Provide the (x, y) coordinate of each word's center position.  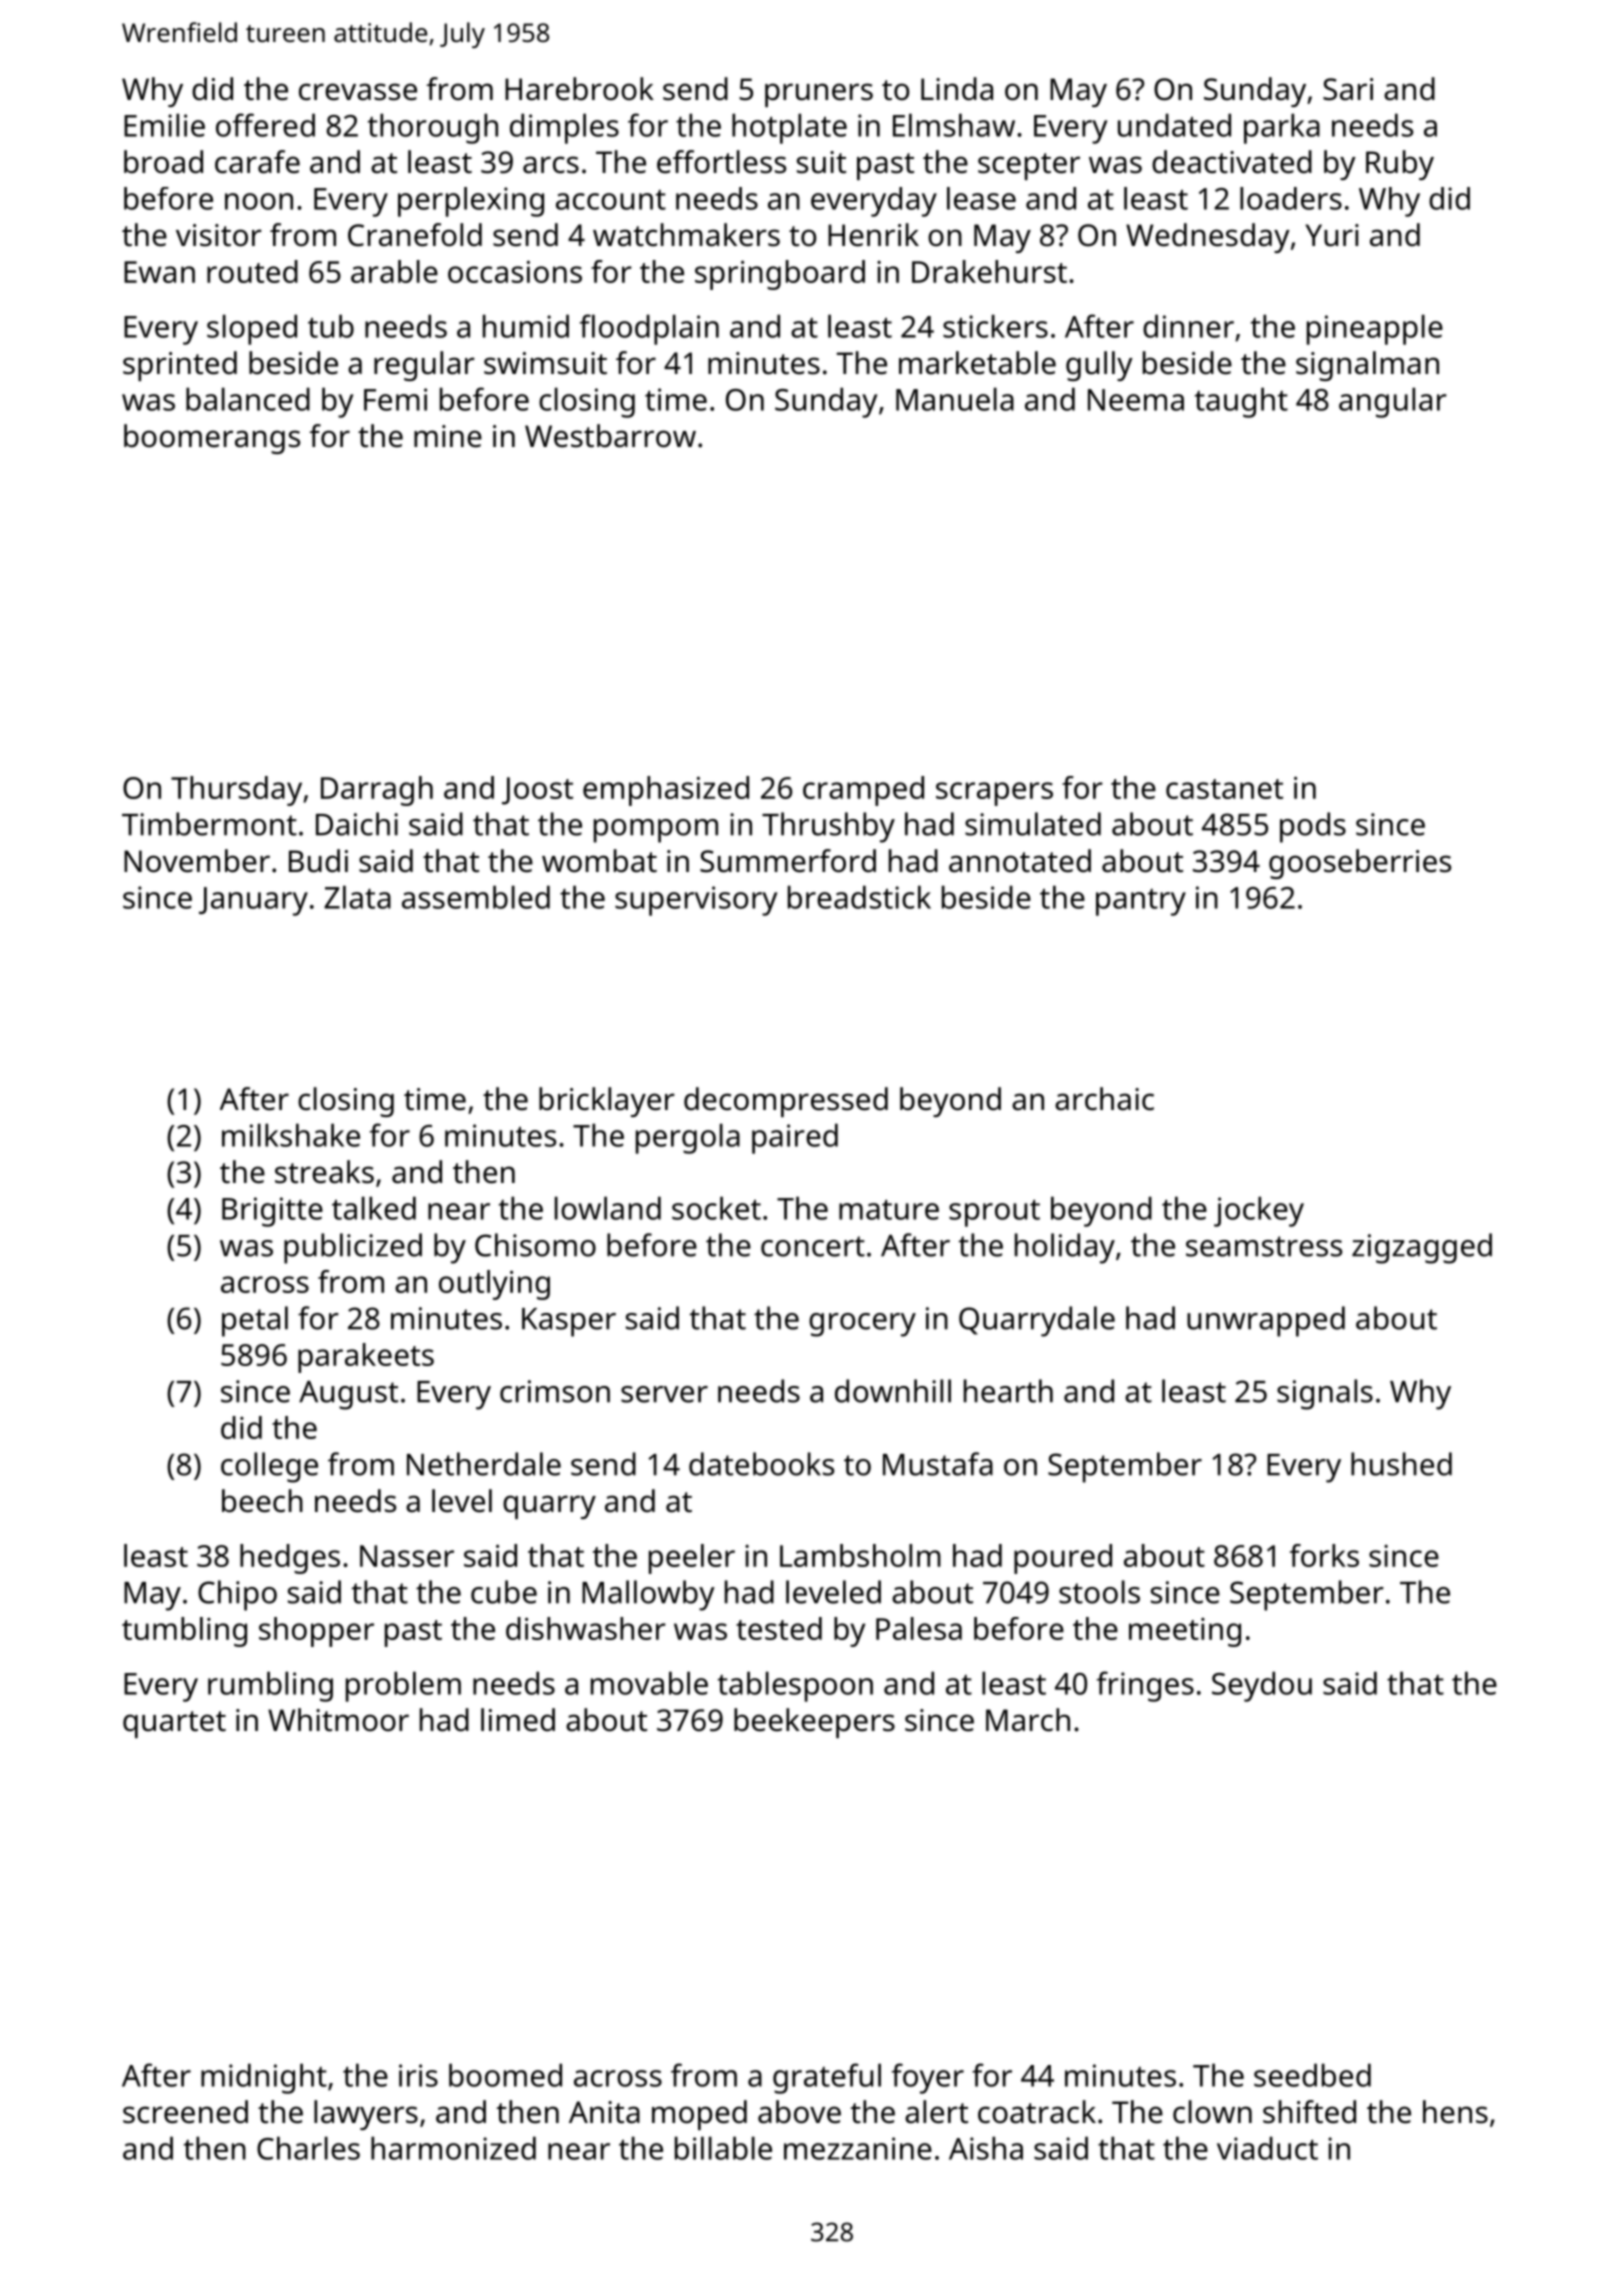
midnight (264, 2078)
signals (1325, 1394)
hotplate (789, 128)
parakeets (366, 1358)
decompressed (786, 1102)
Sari (1348, 89)
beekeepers (814, 1723)
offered (265, 125)
